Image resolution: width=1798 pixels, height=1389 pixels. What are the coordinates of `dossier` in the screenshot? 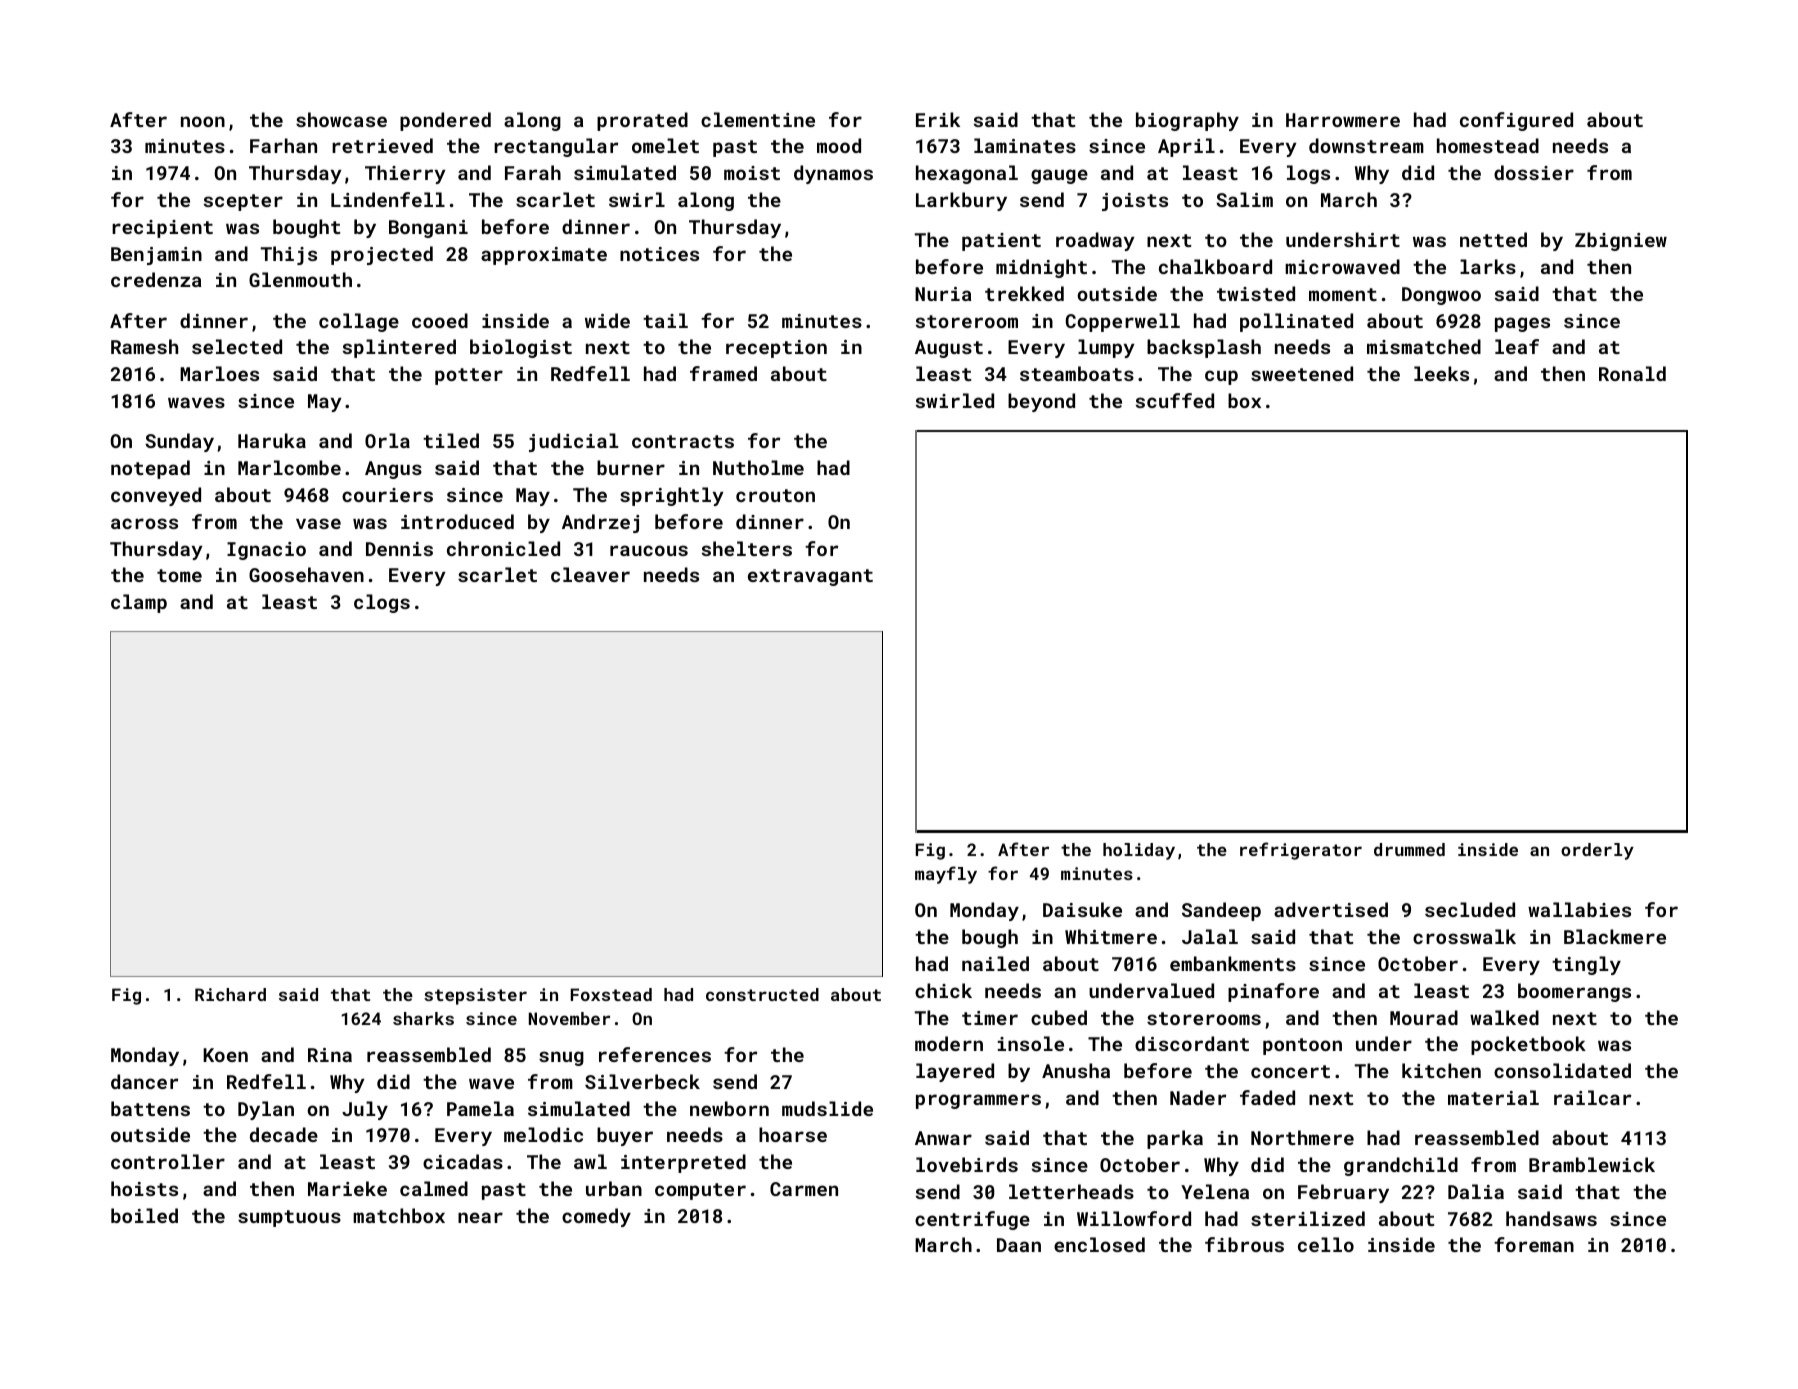 It's located at (1534, 172).
